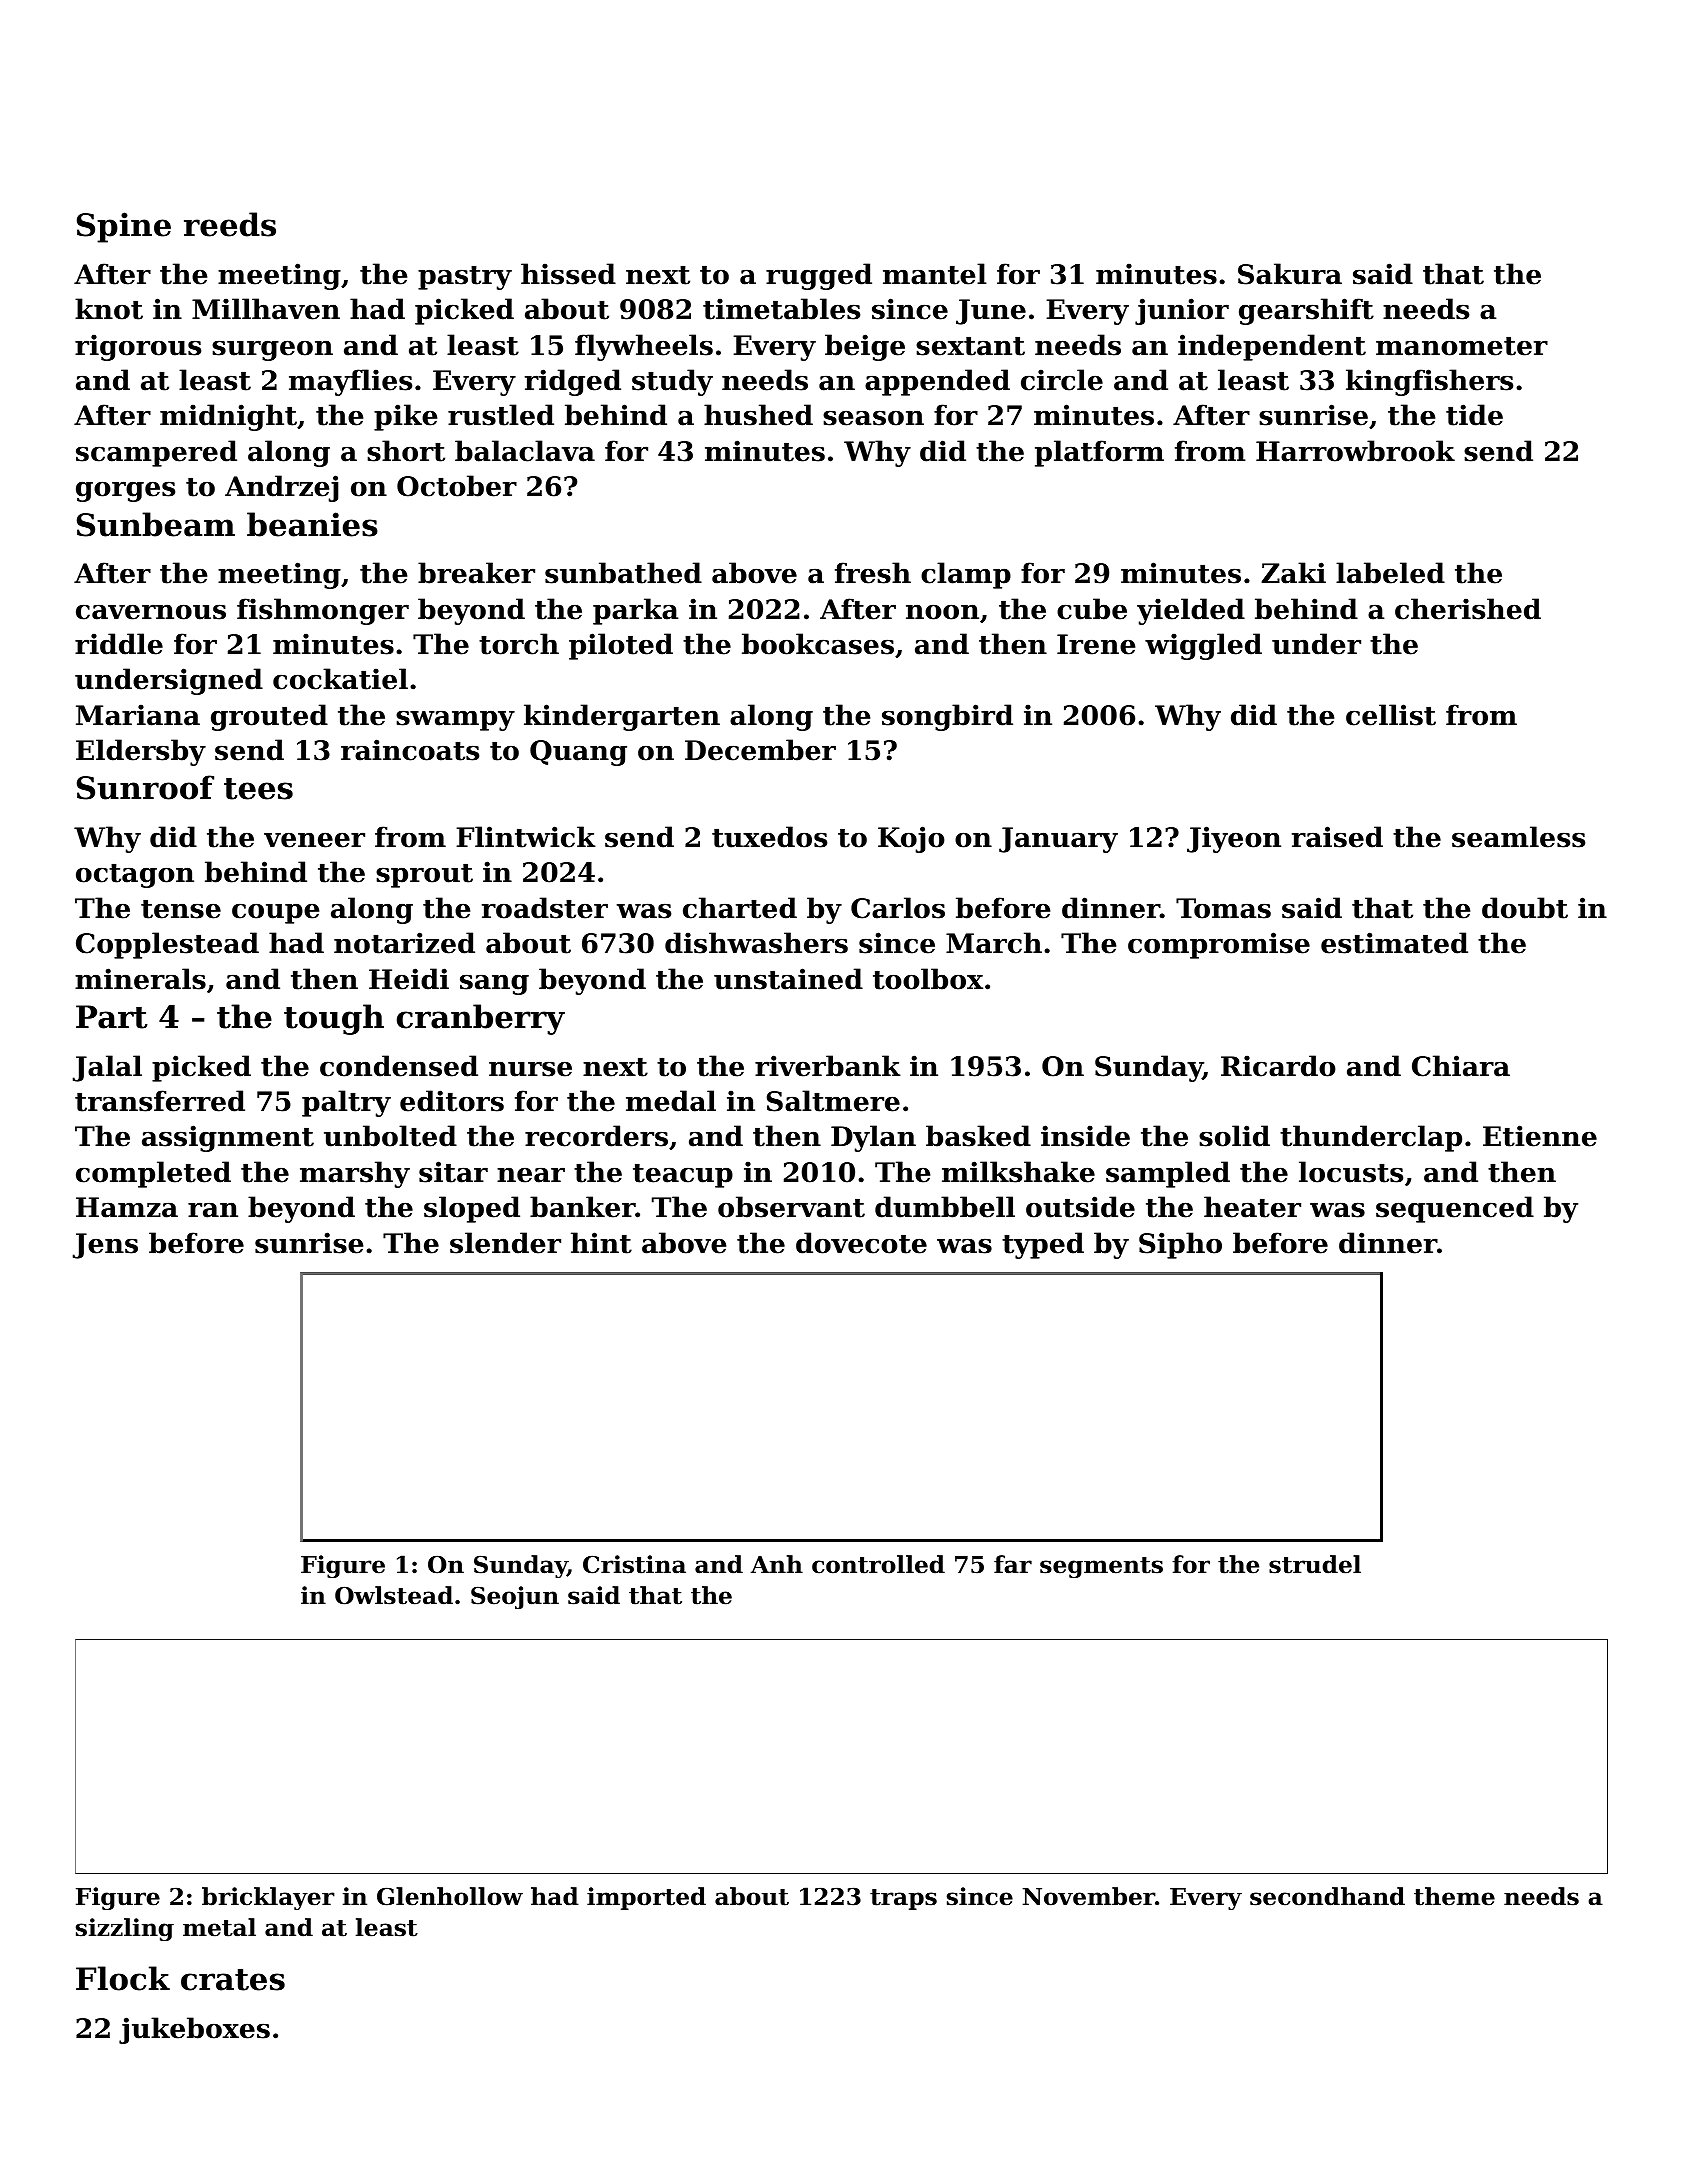 This document has height=2178, width=1683. Describe the element at coordinates (568, 274) in the document. I see `hissed` at that location.
